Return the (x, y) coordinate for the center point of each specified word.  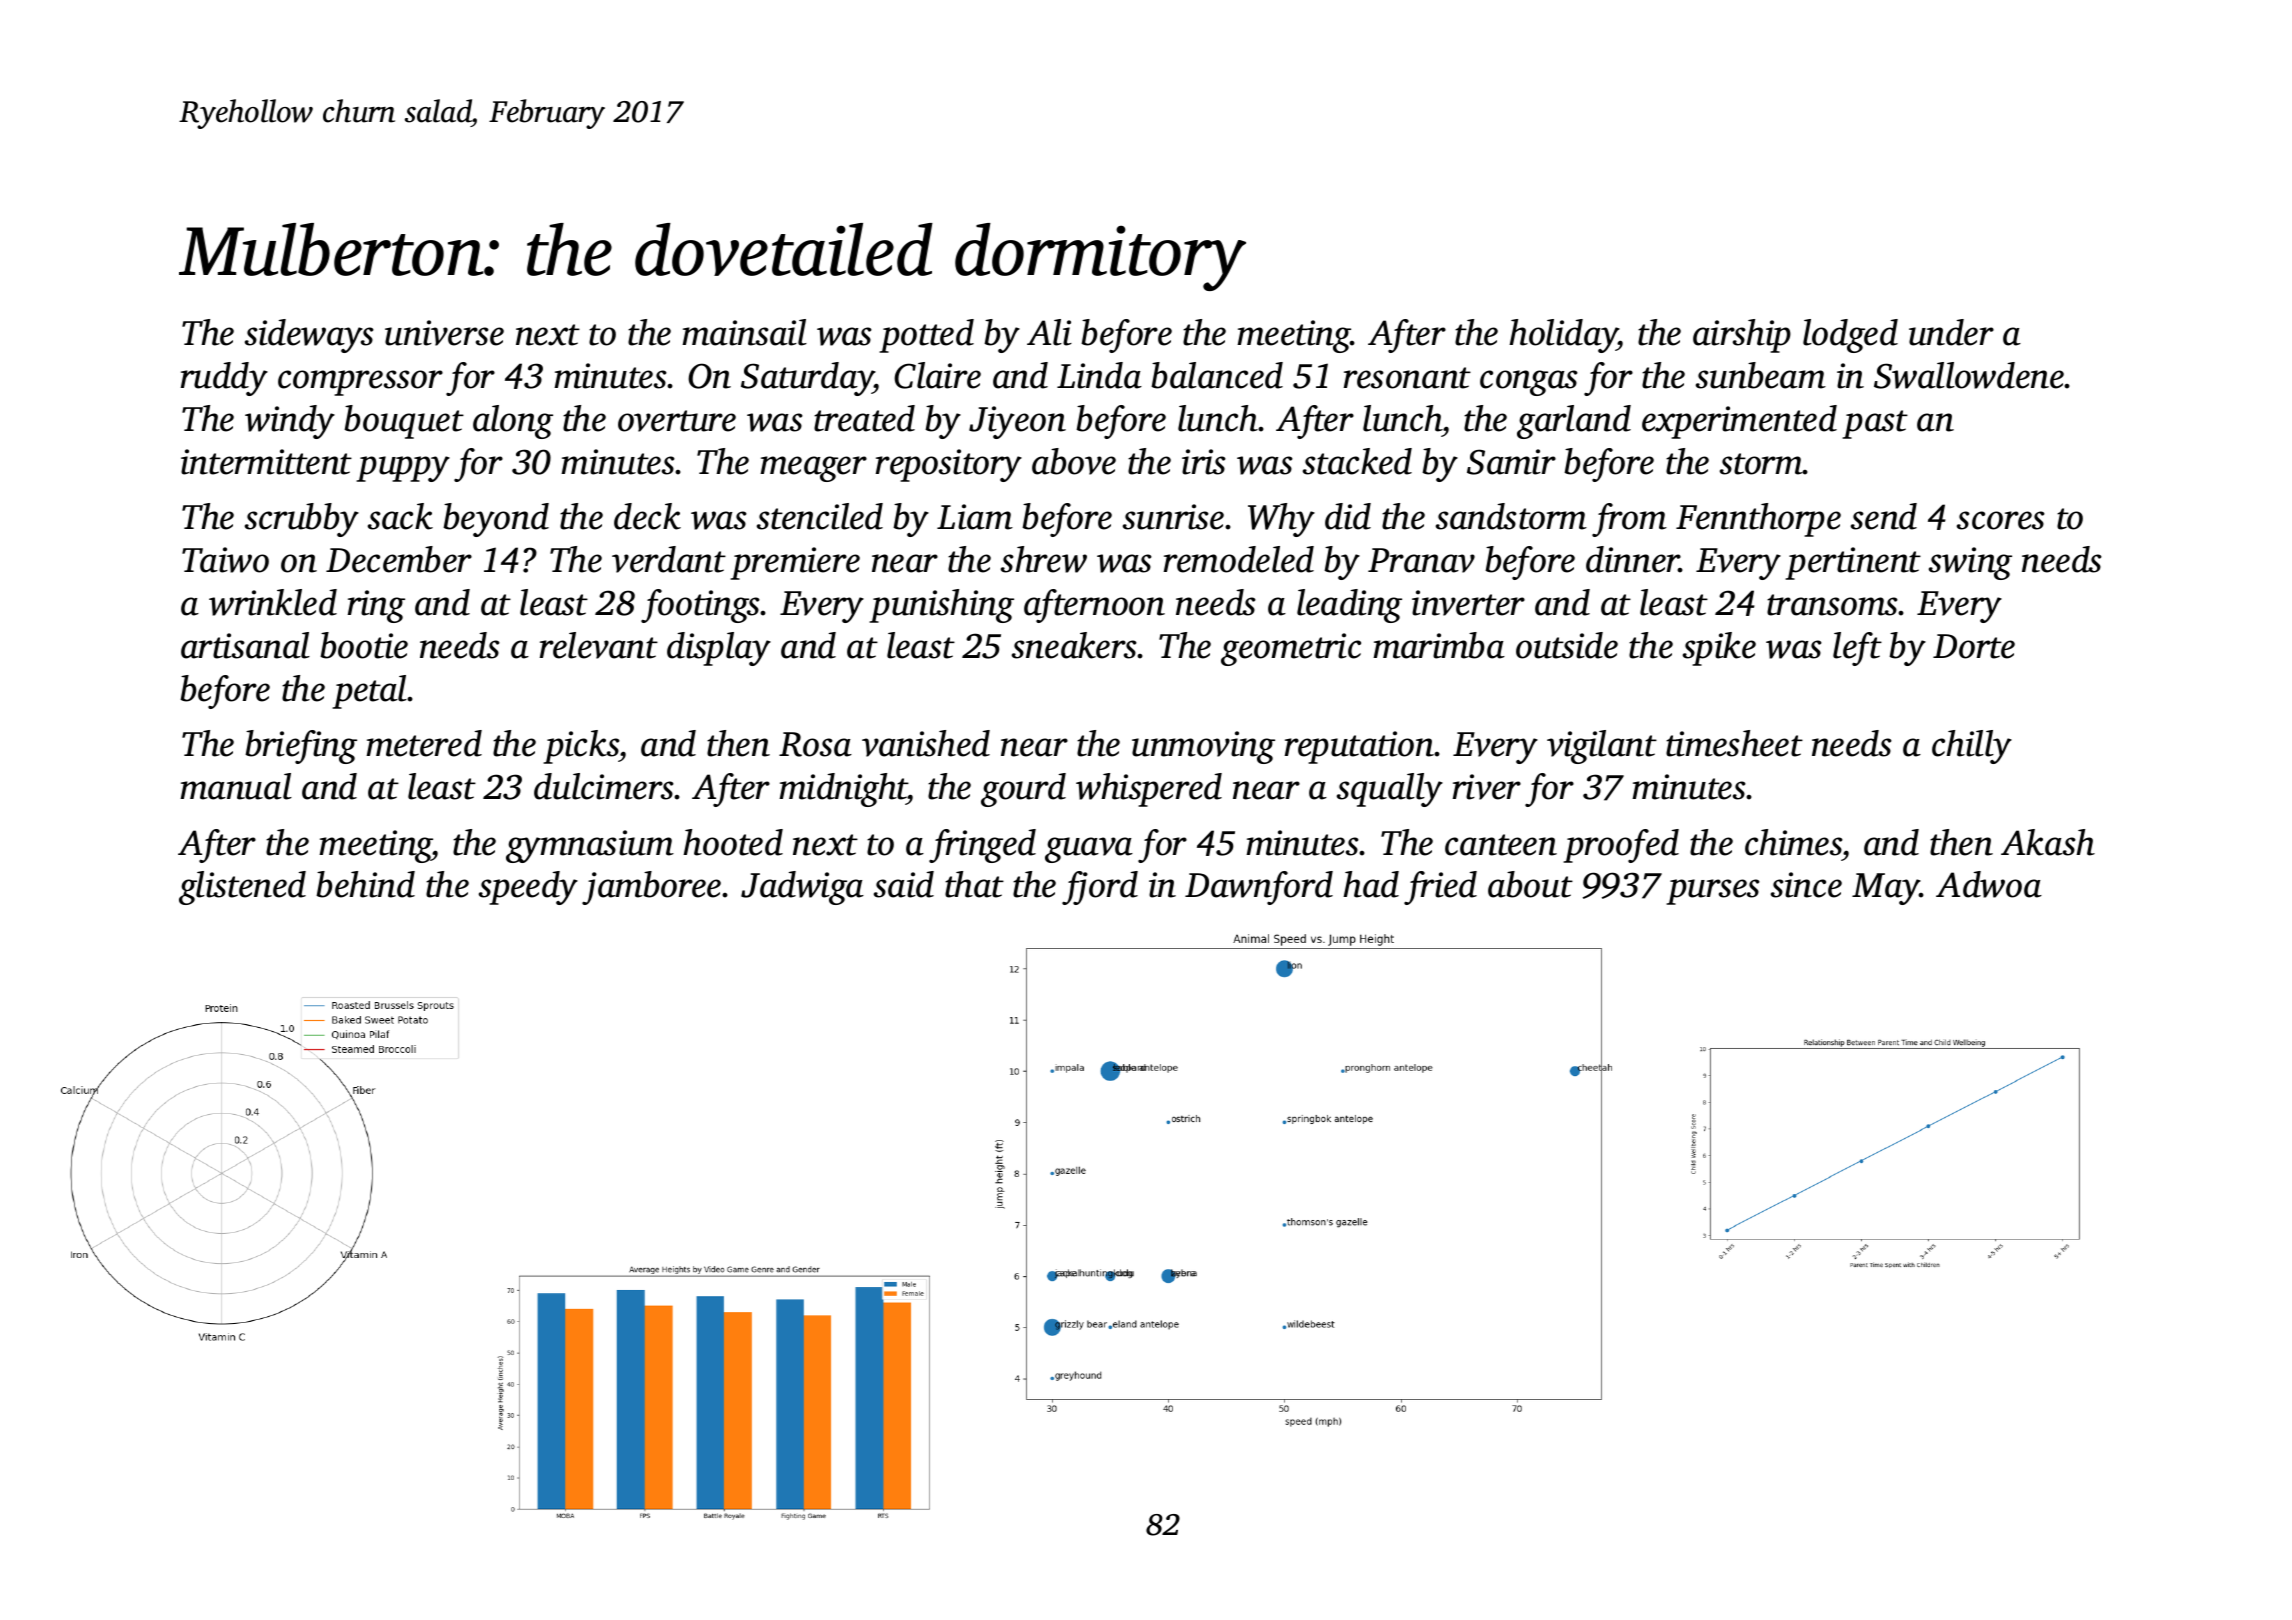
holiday (1563, 336)
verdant (669, 559)
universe (444, 333)
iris (1204, 462)
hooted (733, 842)
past (1875, 424)
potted (926, 336)
